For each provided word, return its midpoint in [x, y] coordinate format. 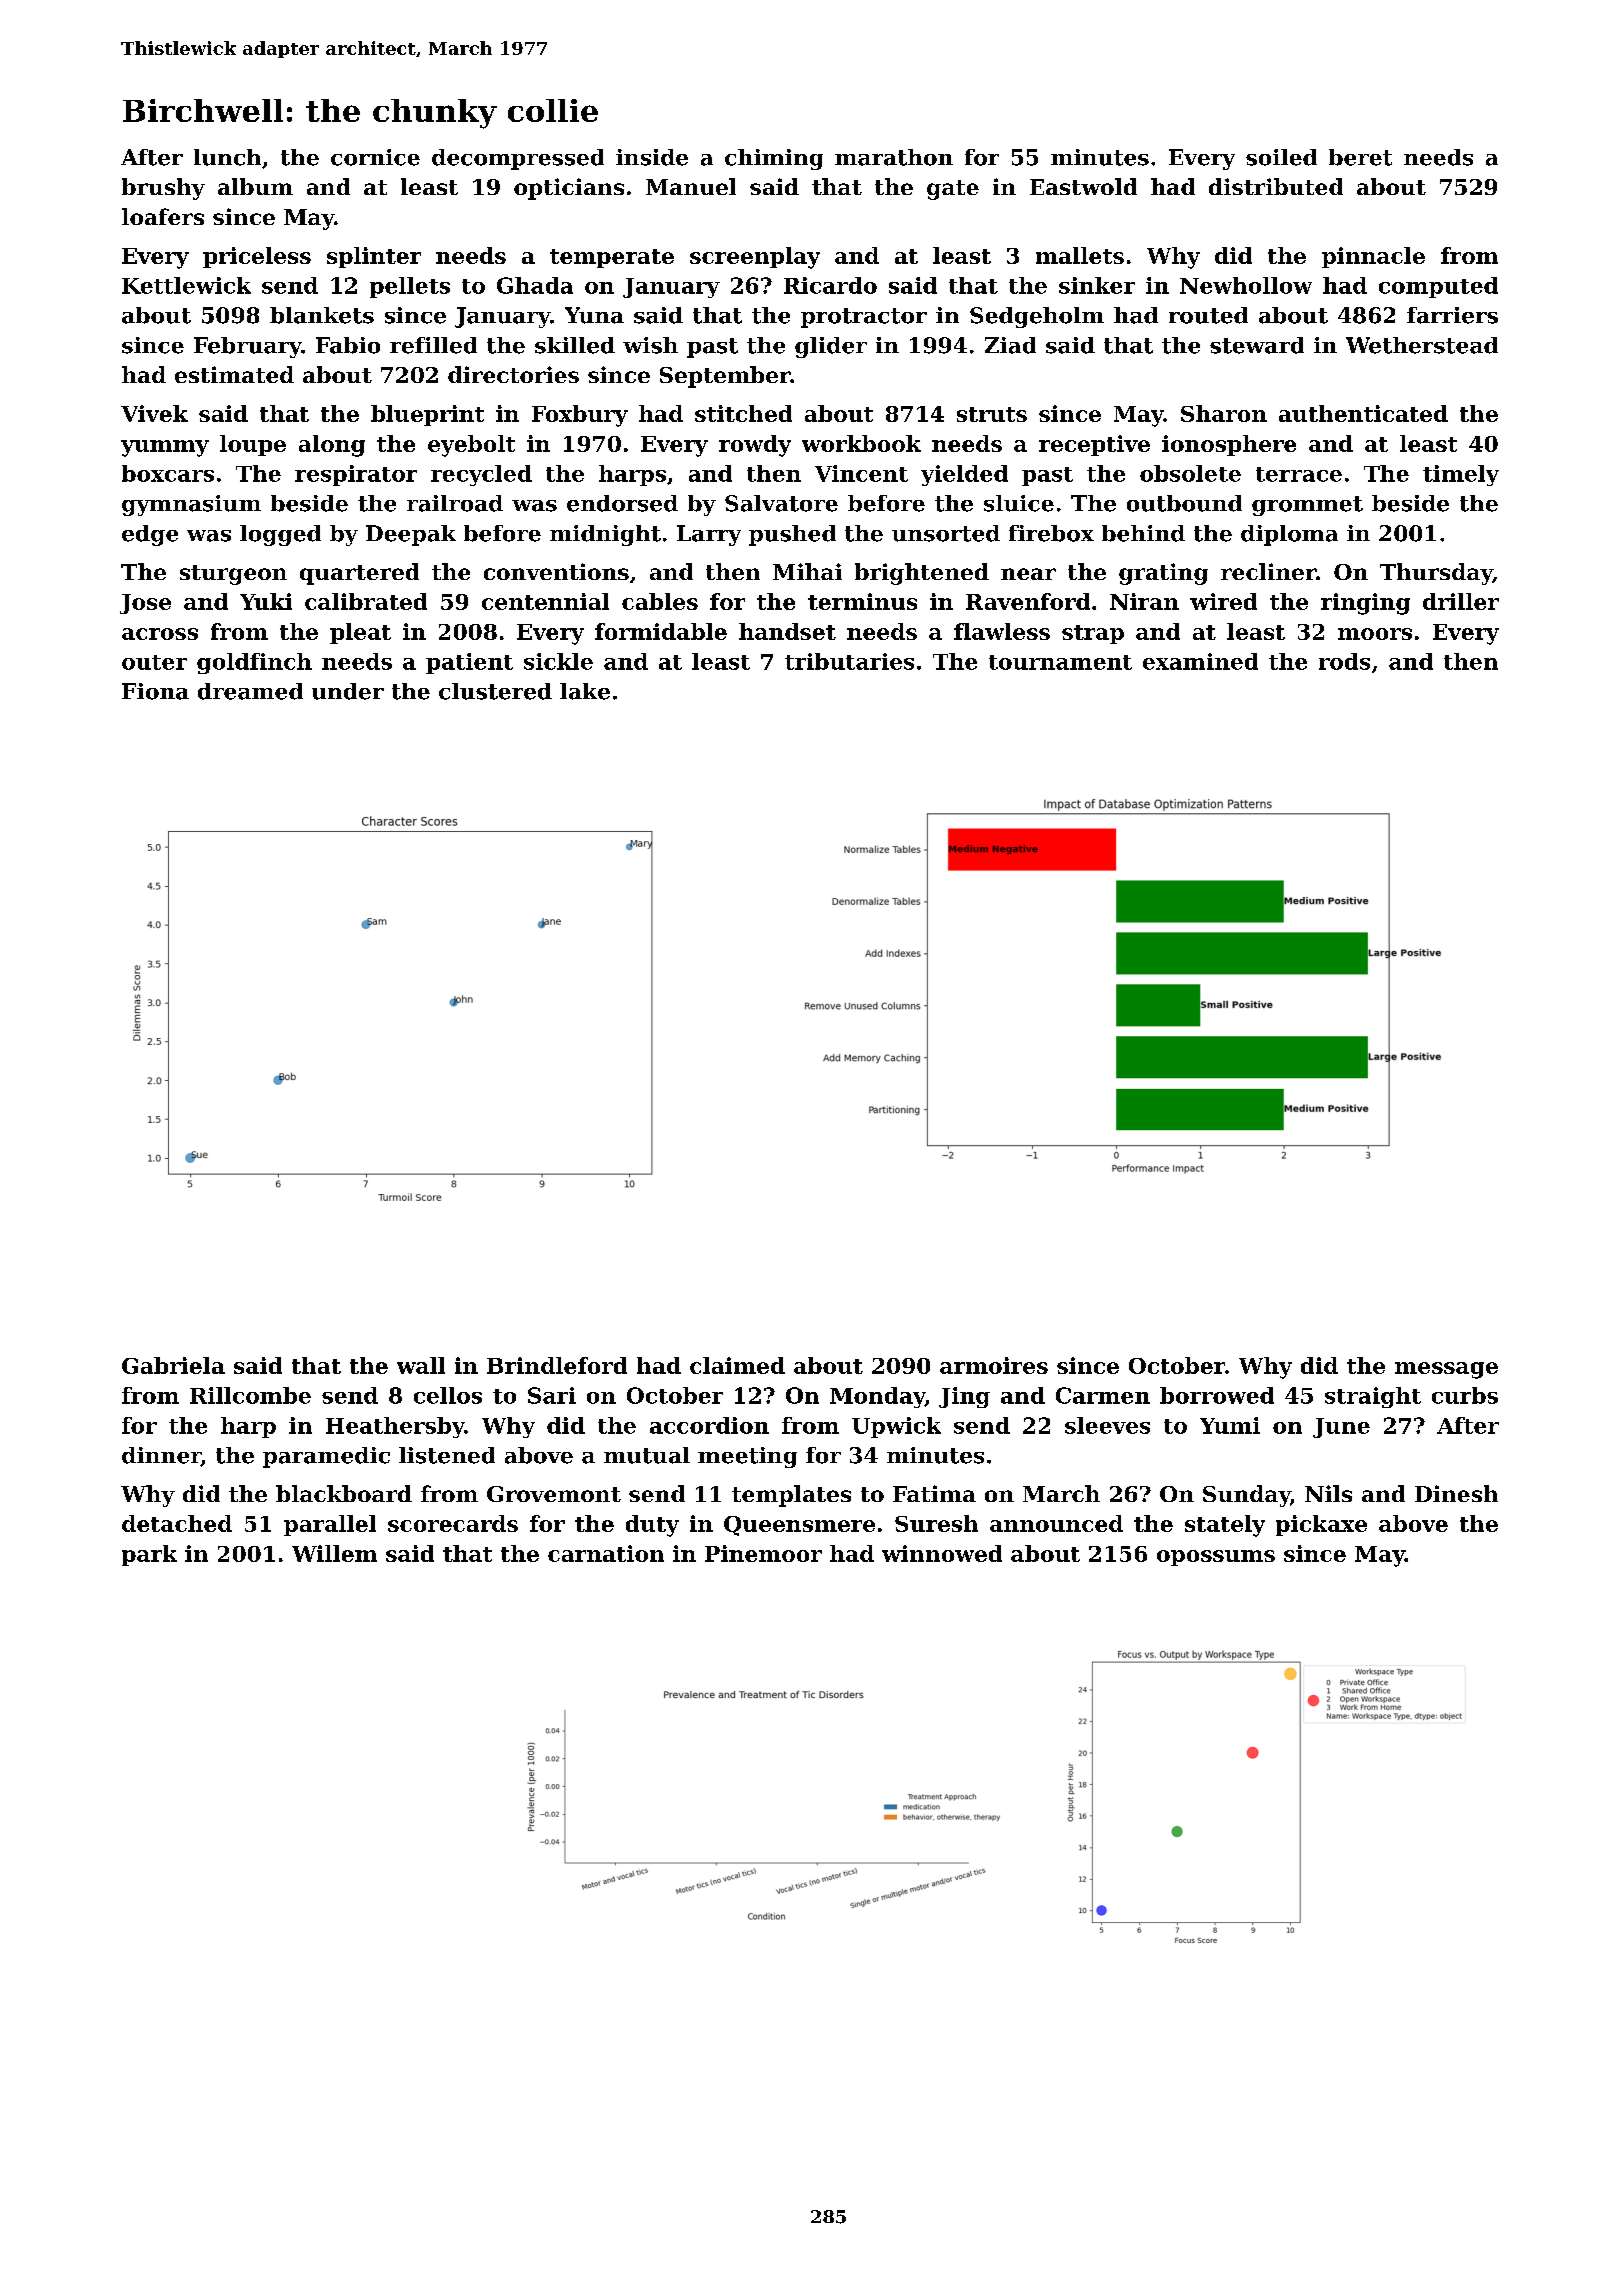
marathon [894, 157]
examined [1200, 661]
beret [1360, 157]
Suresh [936, 1523]
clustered [495, 691]
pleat [360, 633]
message [1446, 1370]
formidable [661, 631]
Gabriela [173, 1365]
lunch [227, 157]
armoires [994, 1365]
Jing [964, 1397]
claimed [737, 1365]
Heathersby [395, 1427]
